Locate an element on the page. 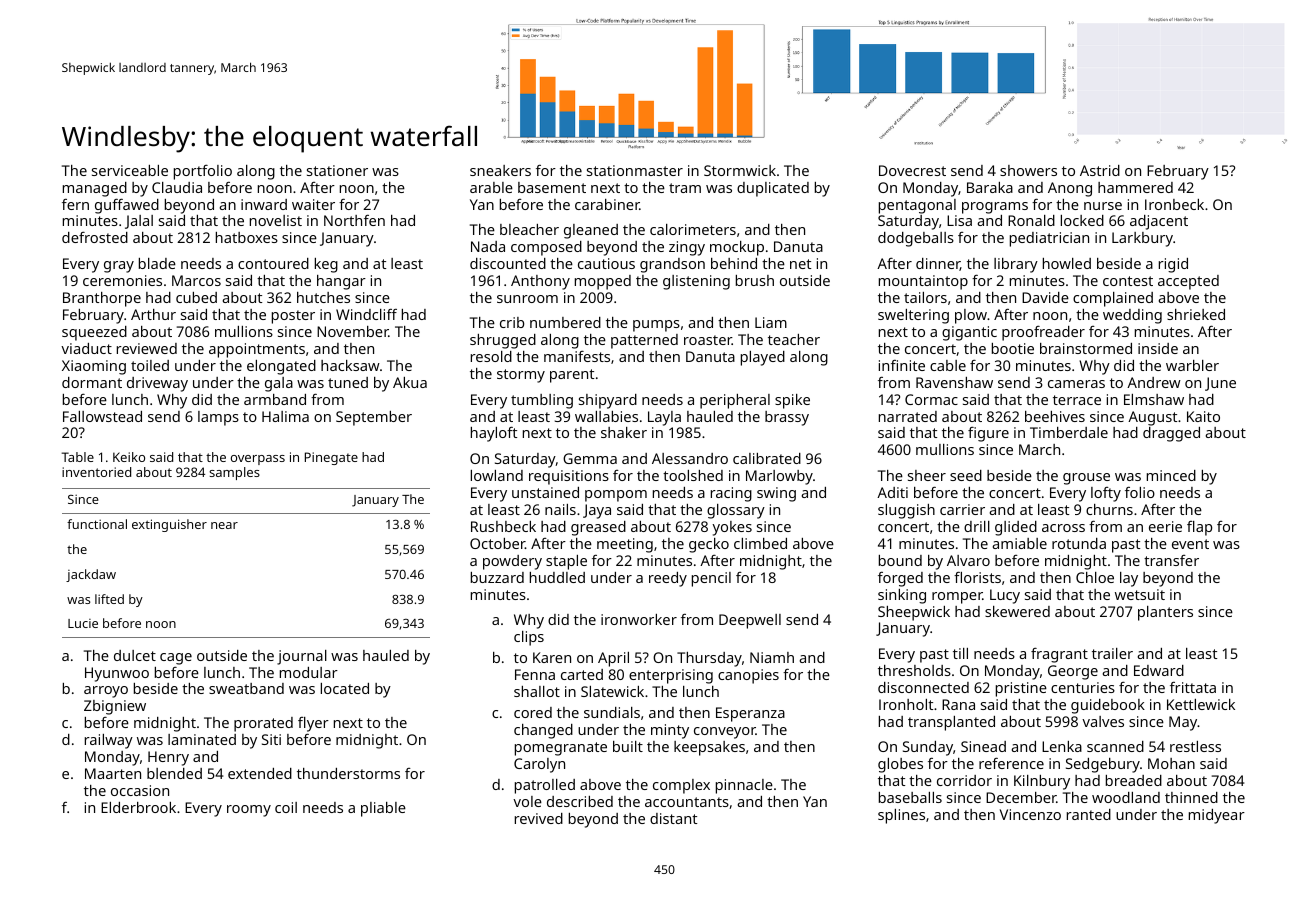  forged is located at coordinates (900, 579).
